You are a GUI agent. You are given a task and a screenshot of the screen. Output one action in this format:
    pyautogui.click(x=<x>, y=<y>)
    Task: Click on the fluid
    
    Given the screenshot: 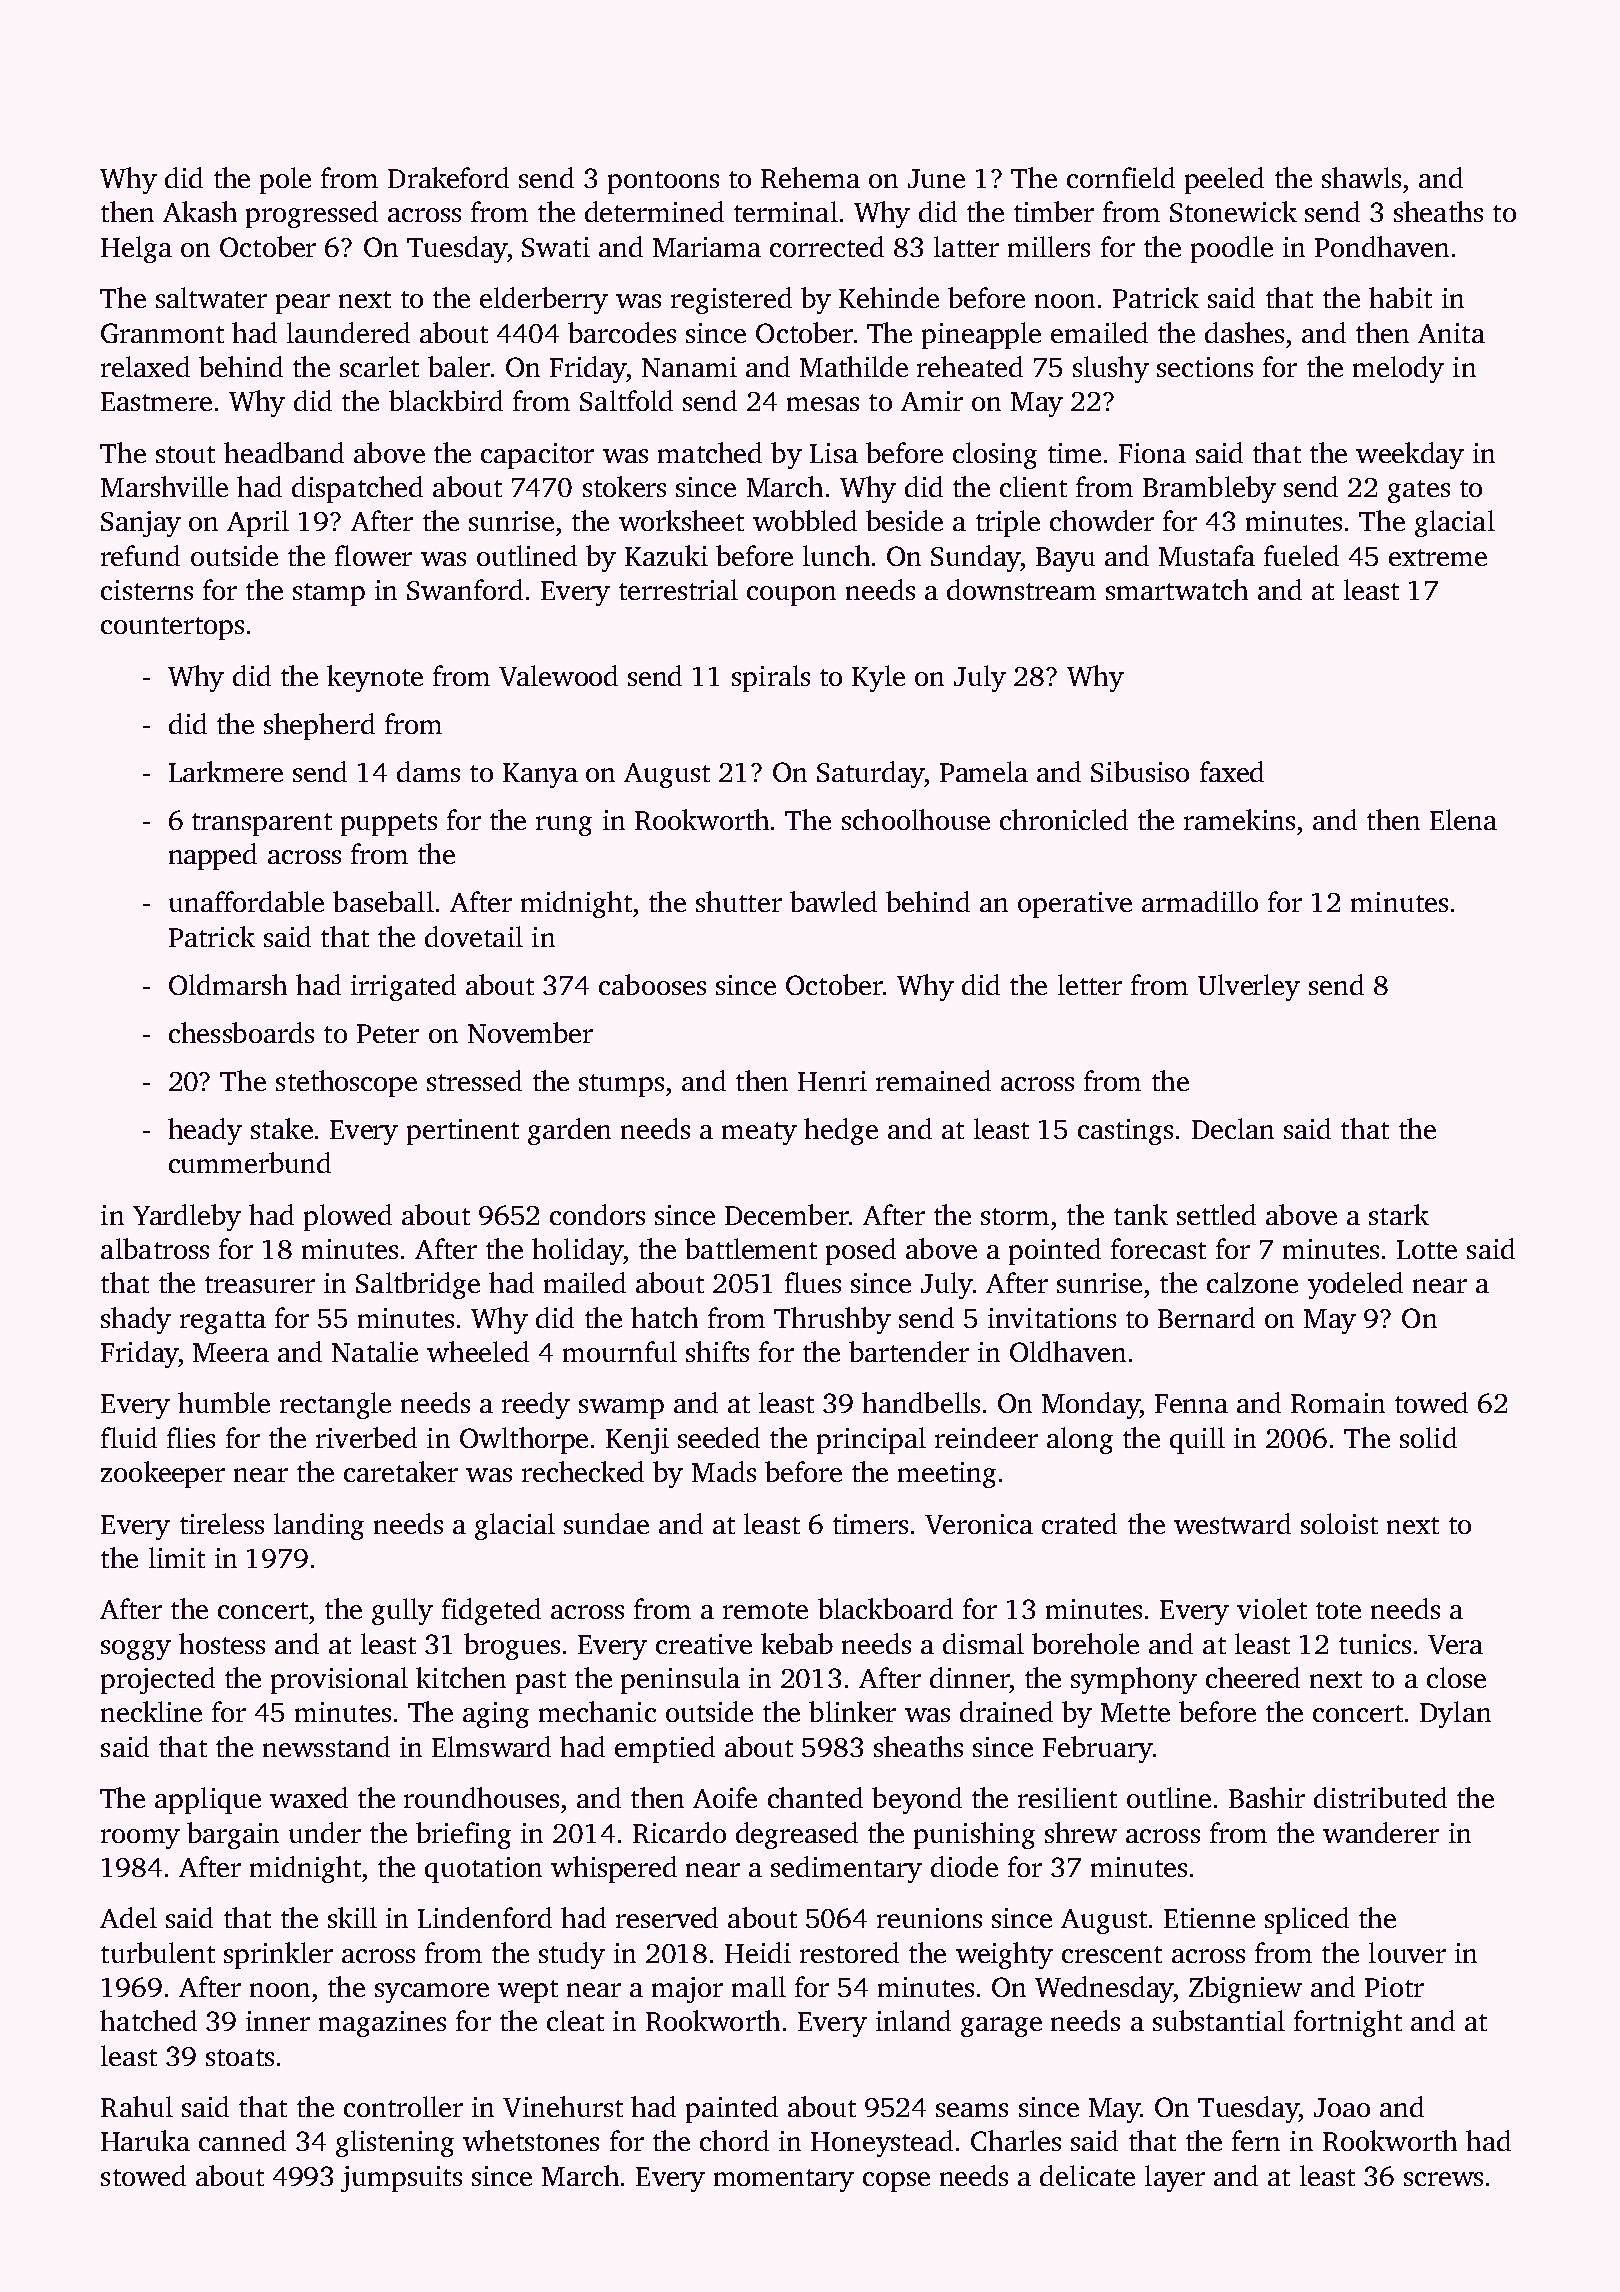 What is the action you would take?
    pyautogui.click(x=129, y=1437)
